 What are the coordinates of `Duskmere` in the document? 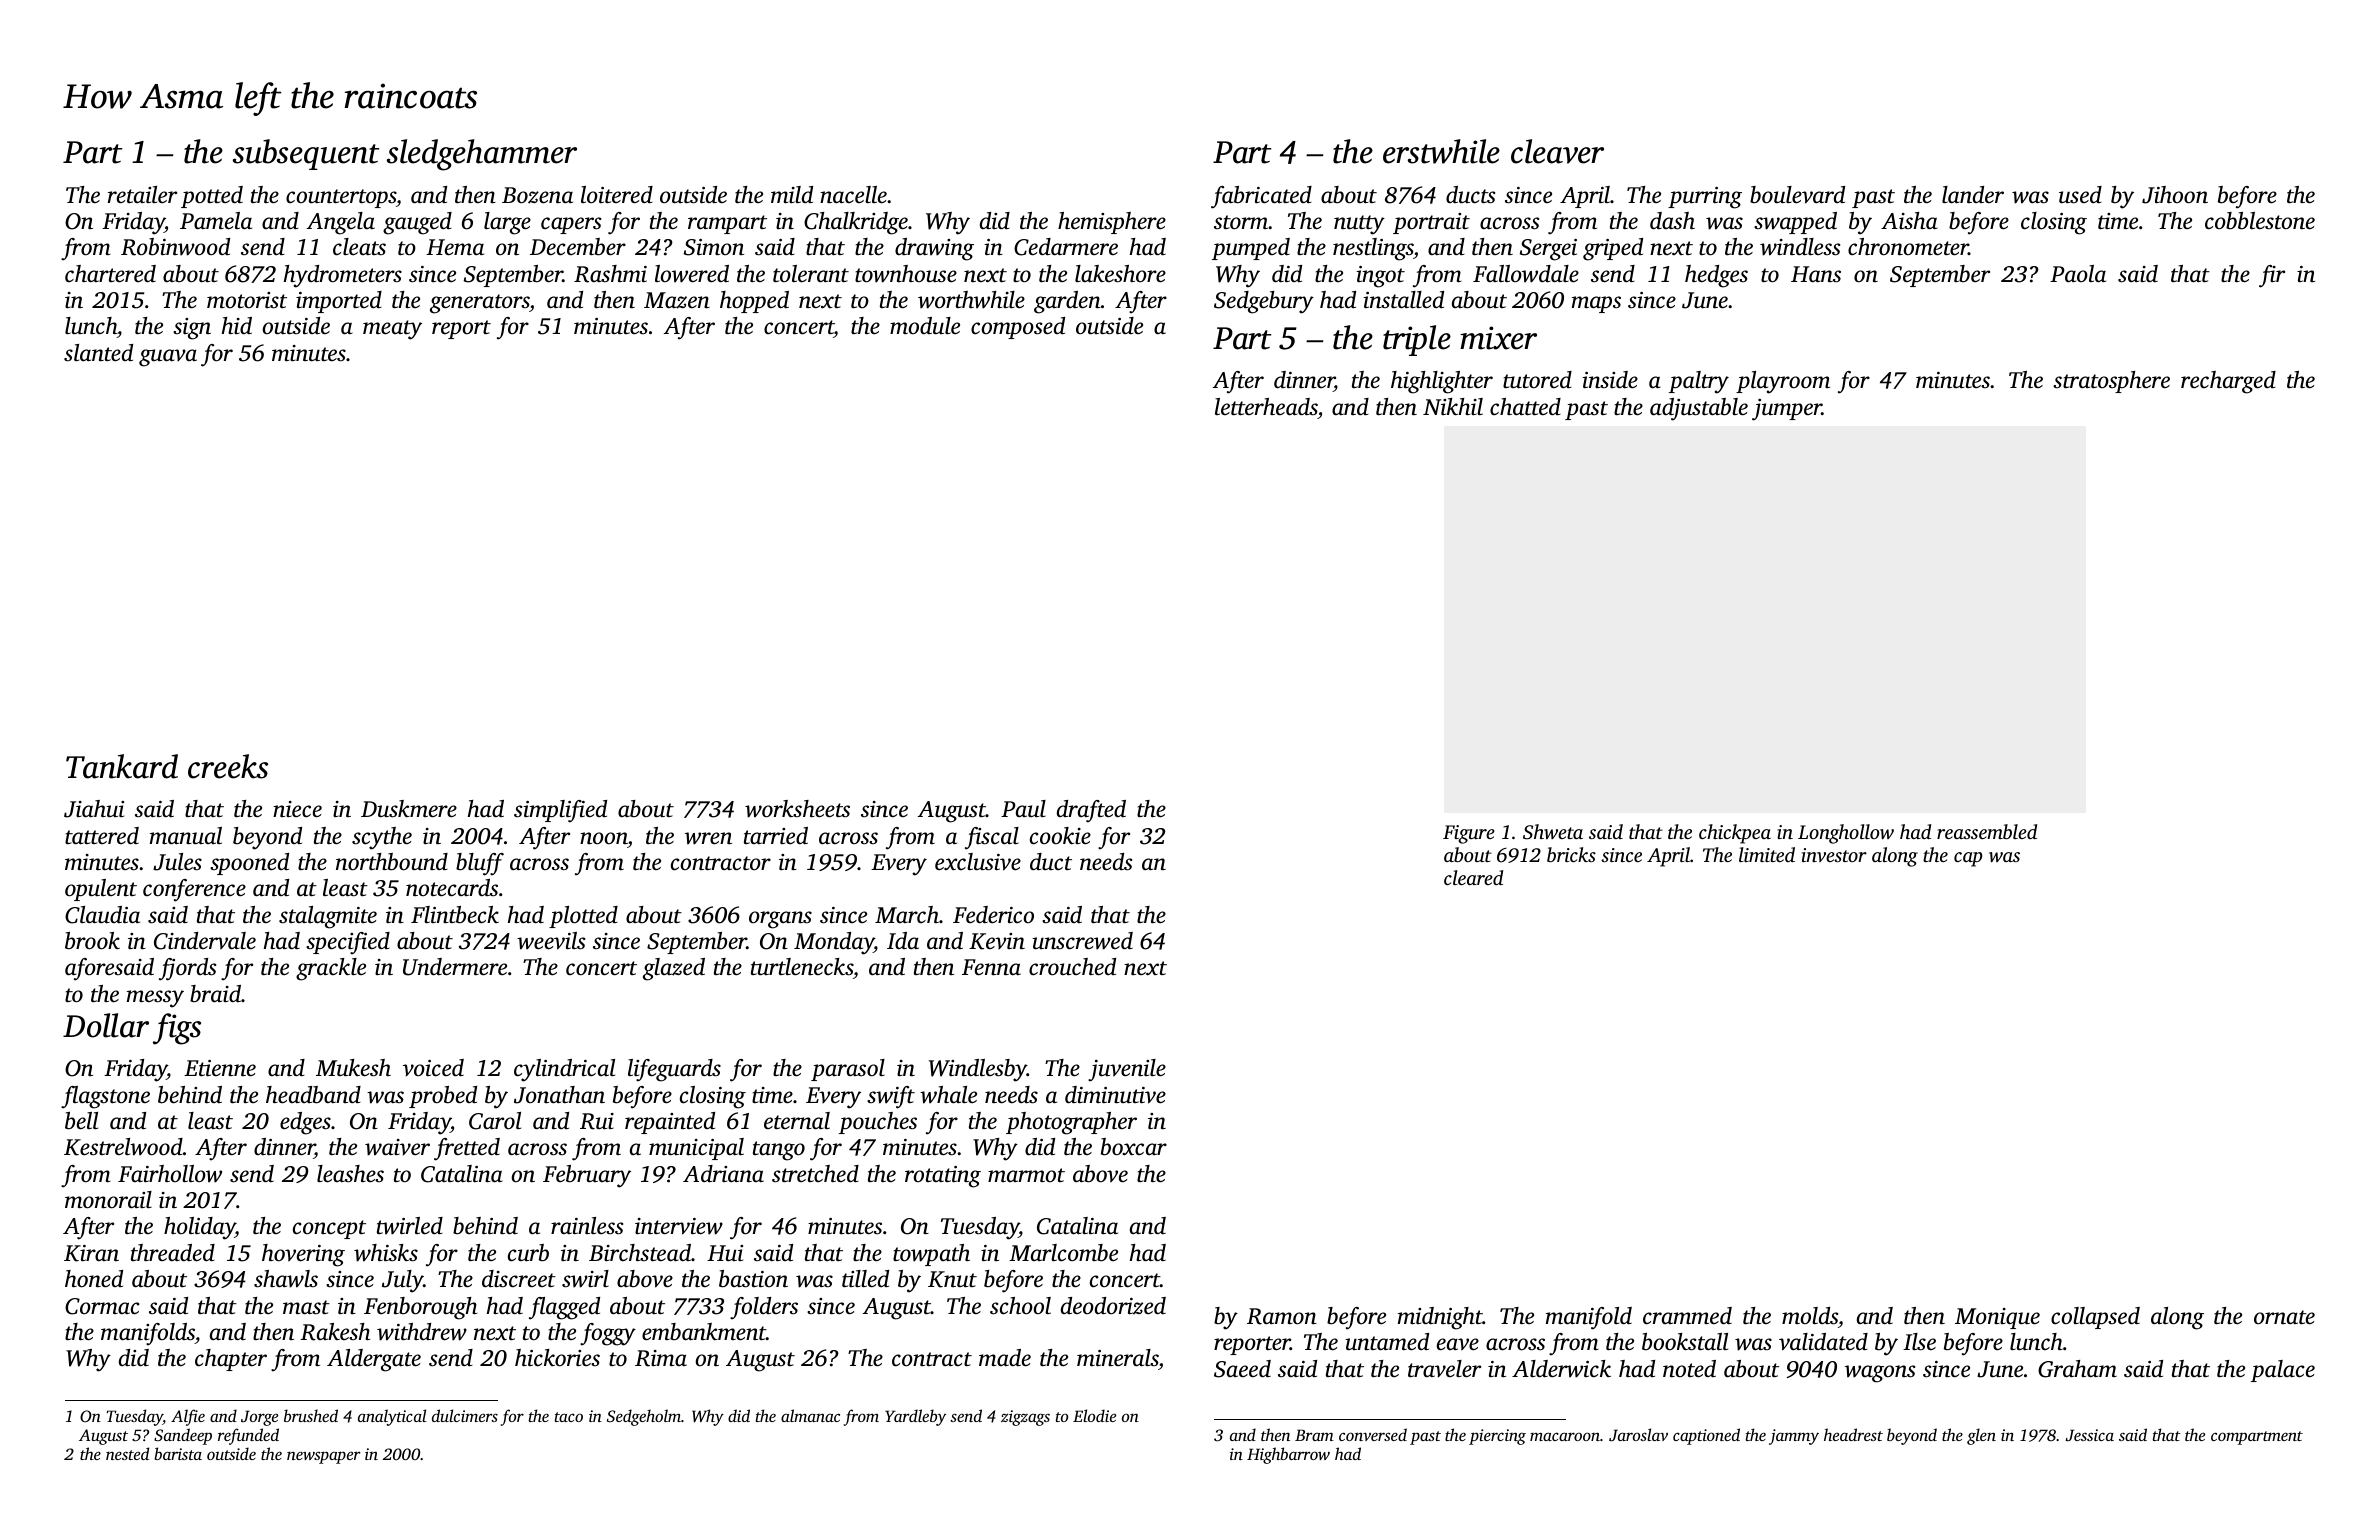 It's located at (409, 809).
